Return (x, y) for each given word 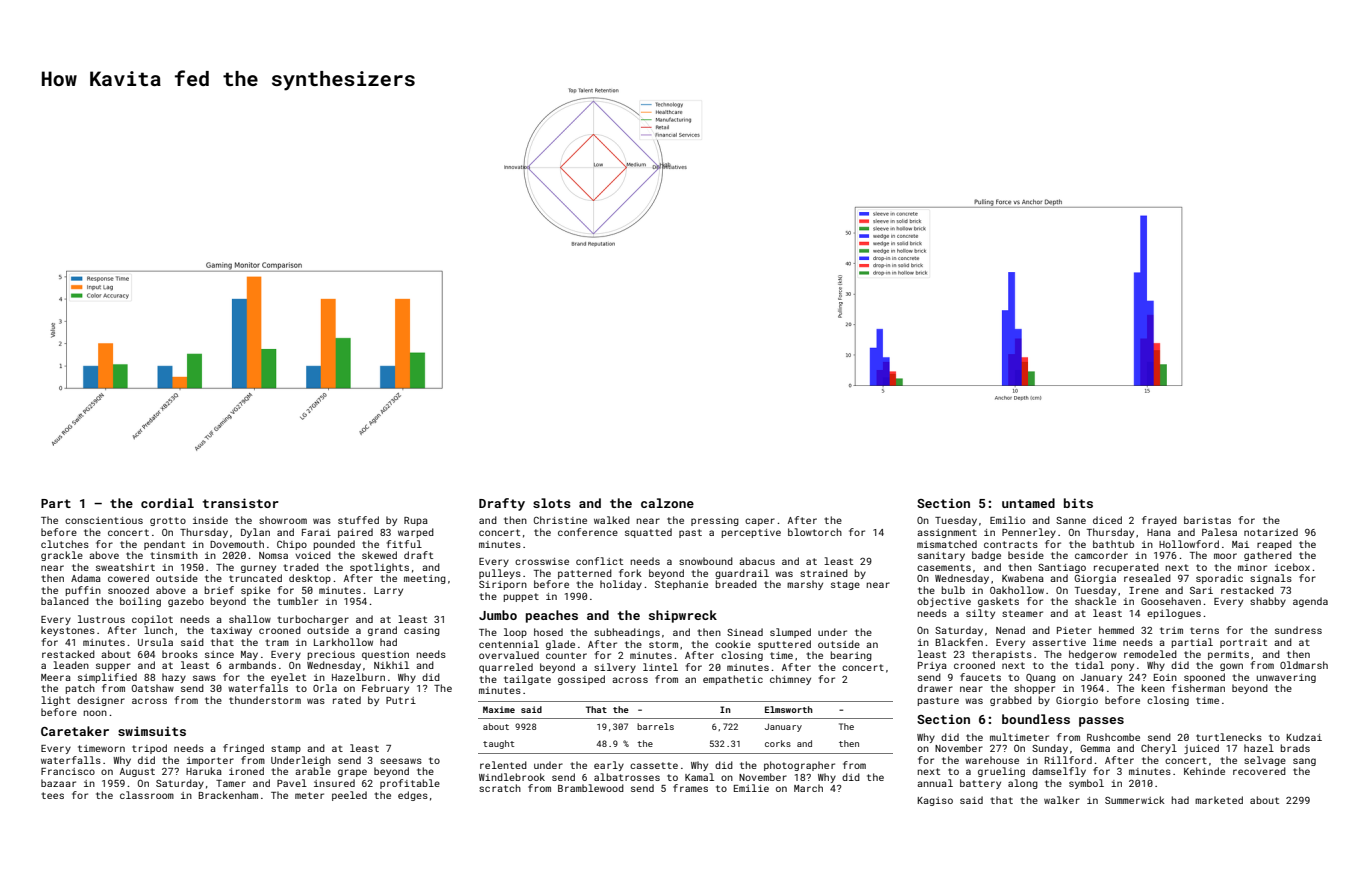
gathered (1268, 556)
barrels (655, 726)
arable (313, 771)
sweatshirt (125, 567)
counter (566, 655)
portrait (1243, 643)
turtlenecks (1229, 737)
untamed (1028, 503)
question (385, 655)
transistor (241, 503)
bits (1078, 503)
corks (778, 743)
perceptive (751, 533)
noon (95, 713)
